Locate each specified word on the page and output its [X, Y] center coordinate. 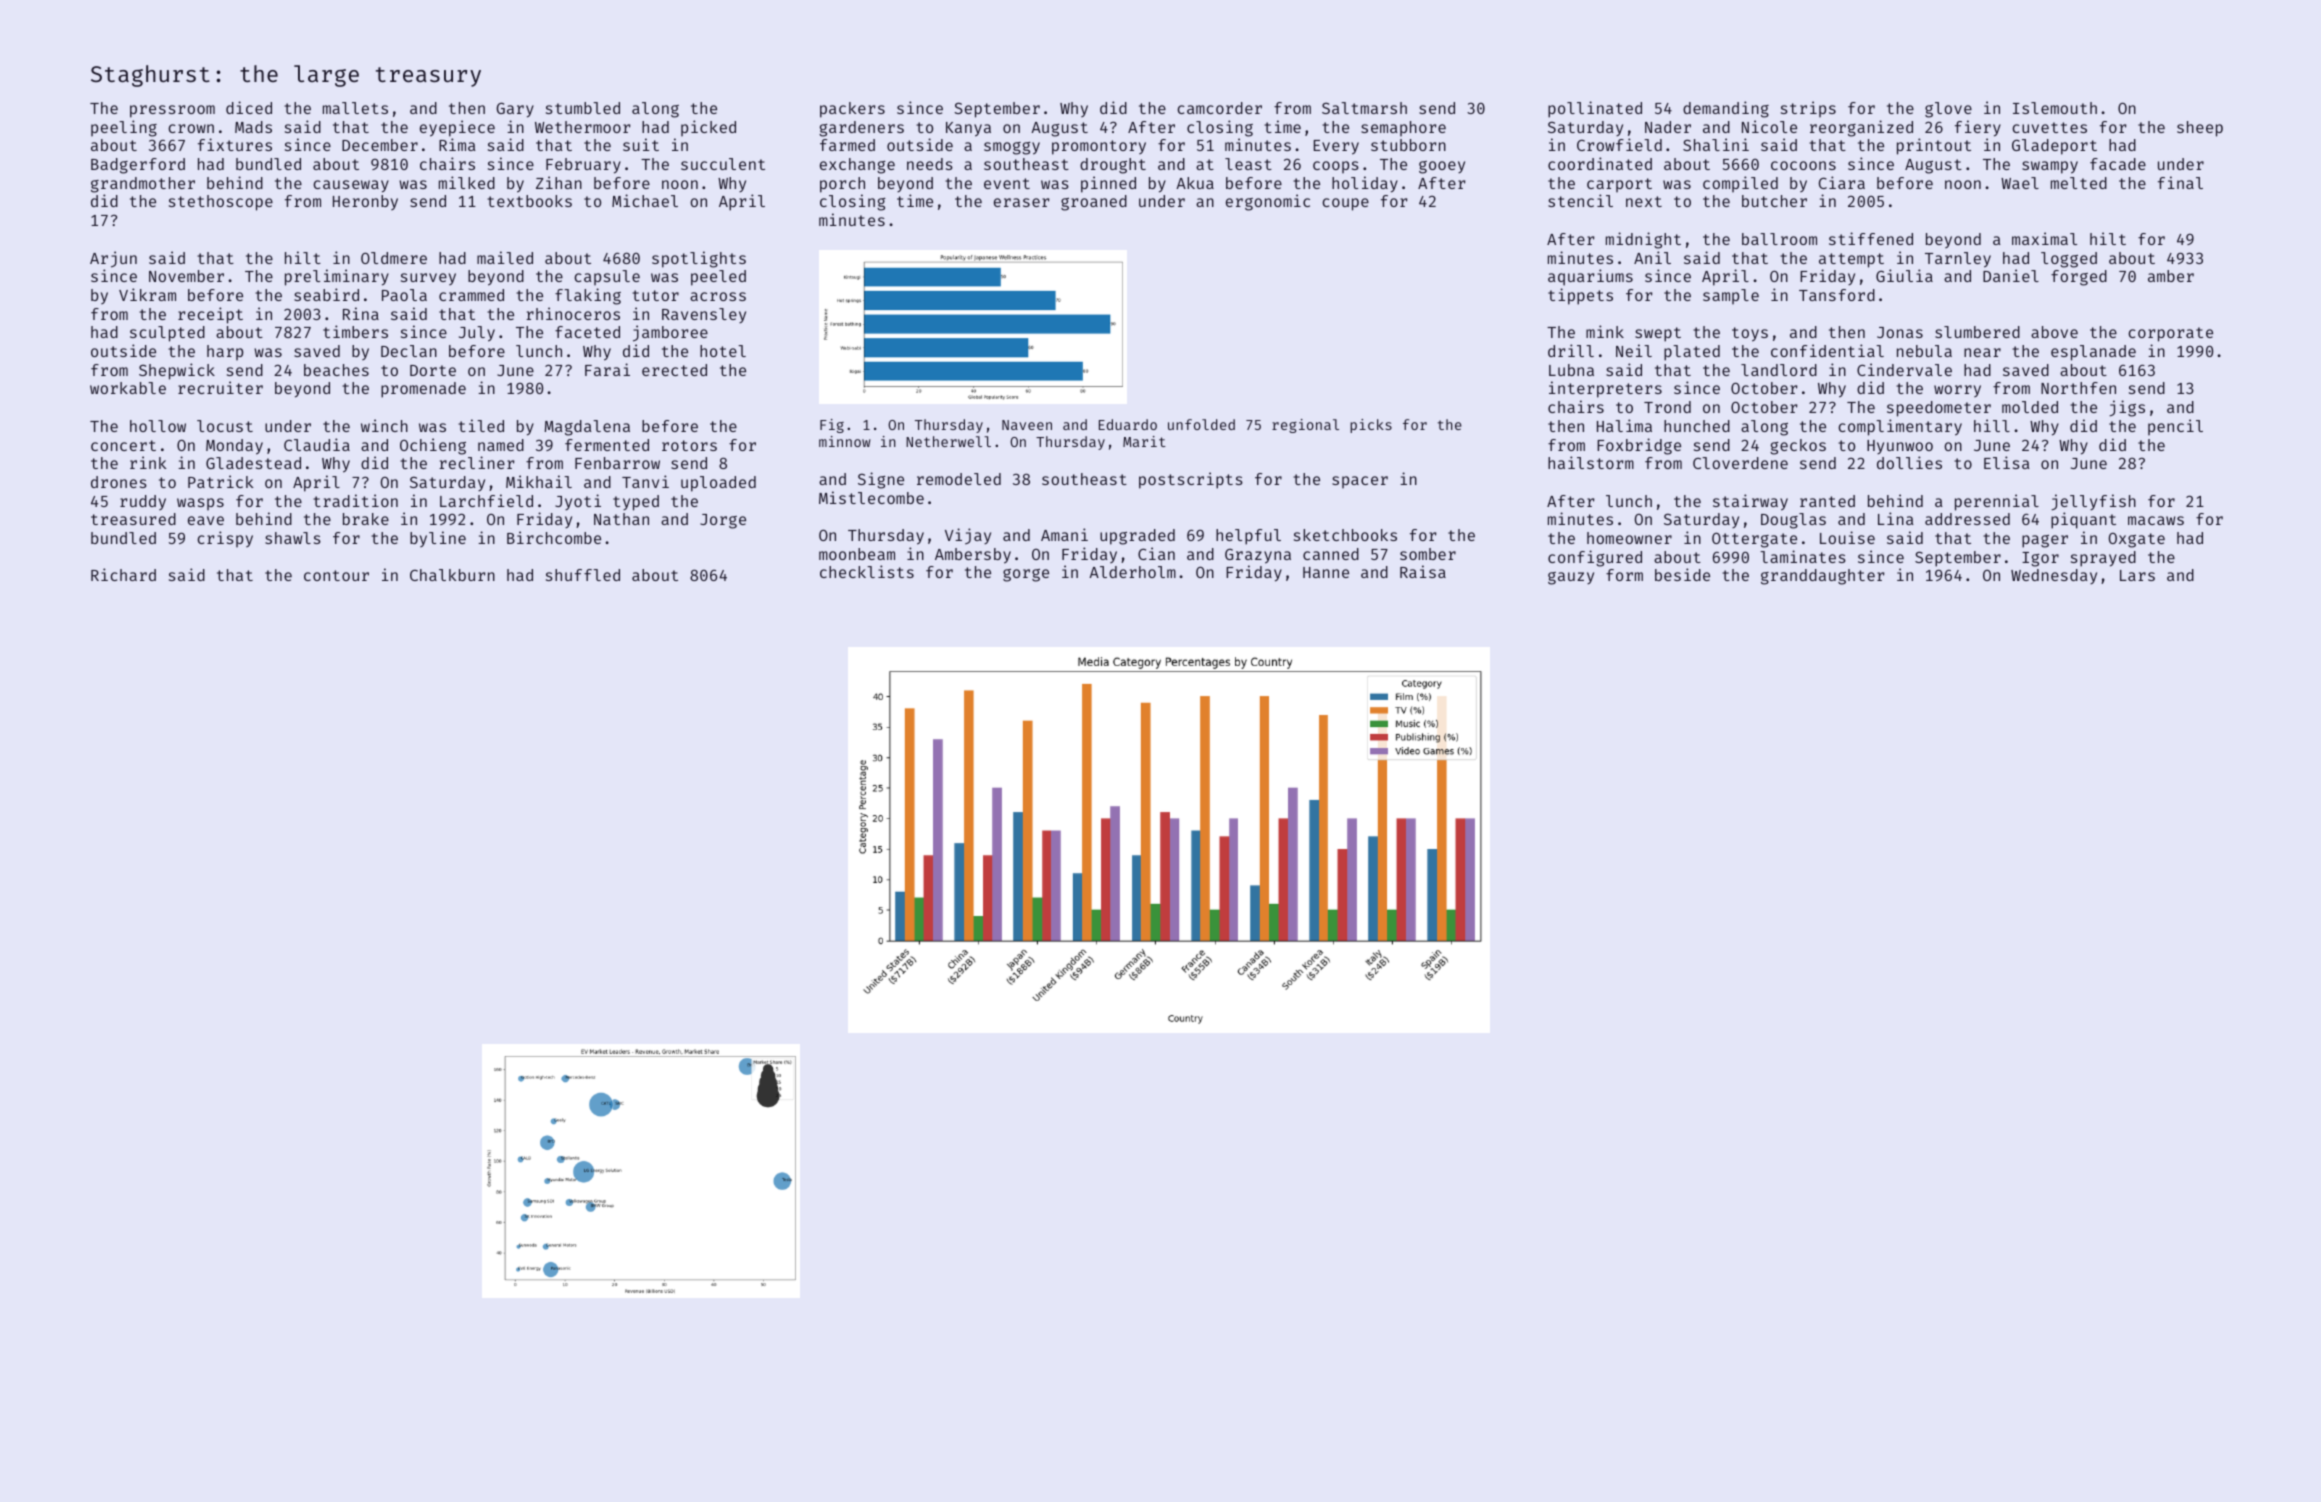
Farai [607, 369]
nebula [1924, 351]
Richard [123, 574]
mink [1605, 331]
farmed [847, 145]
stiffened [1871, 238]
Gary [515, 110]
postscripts [1191, 480]
